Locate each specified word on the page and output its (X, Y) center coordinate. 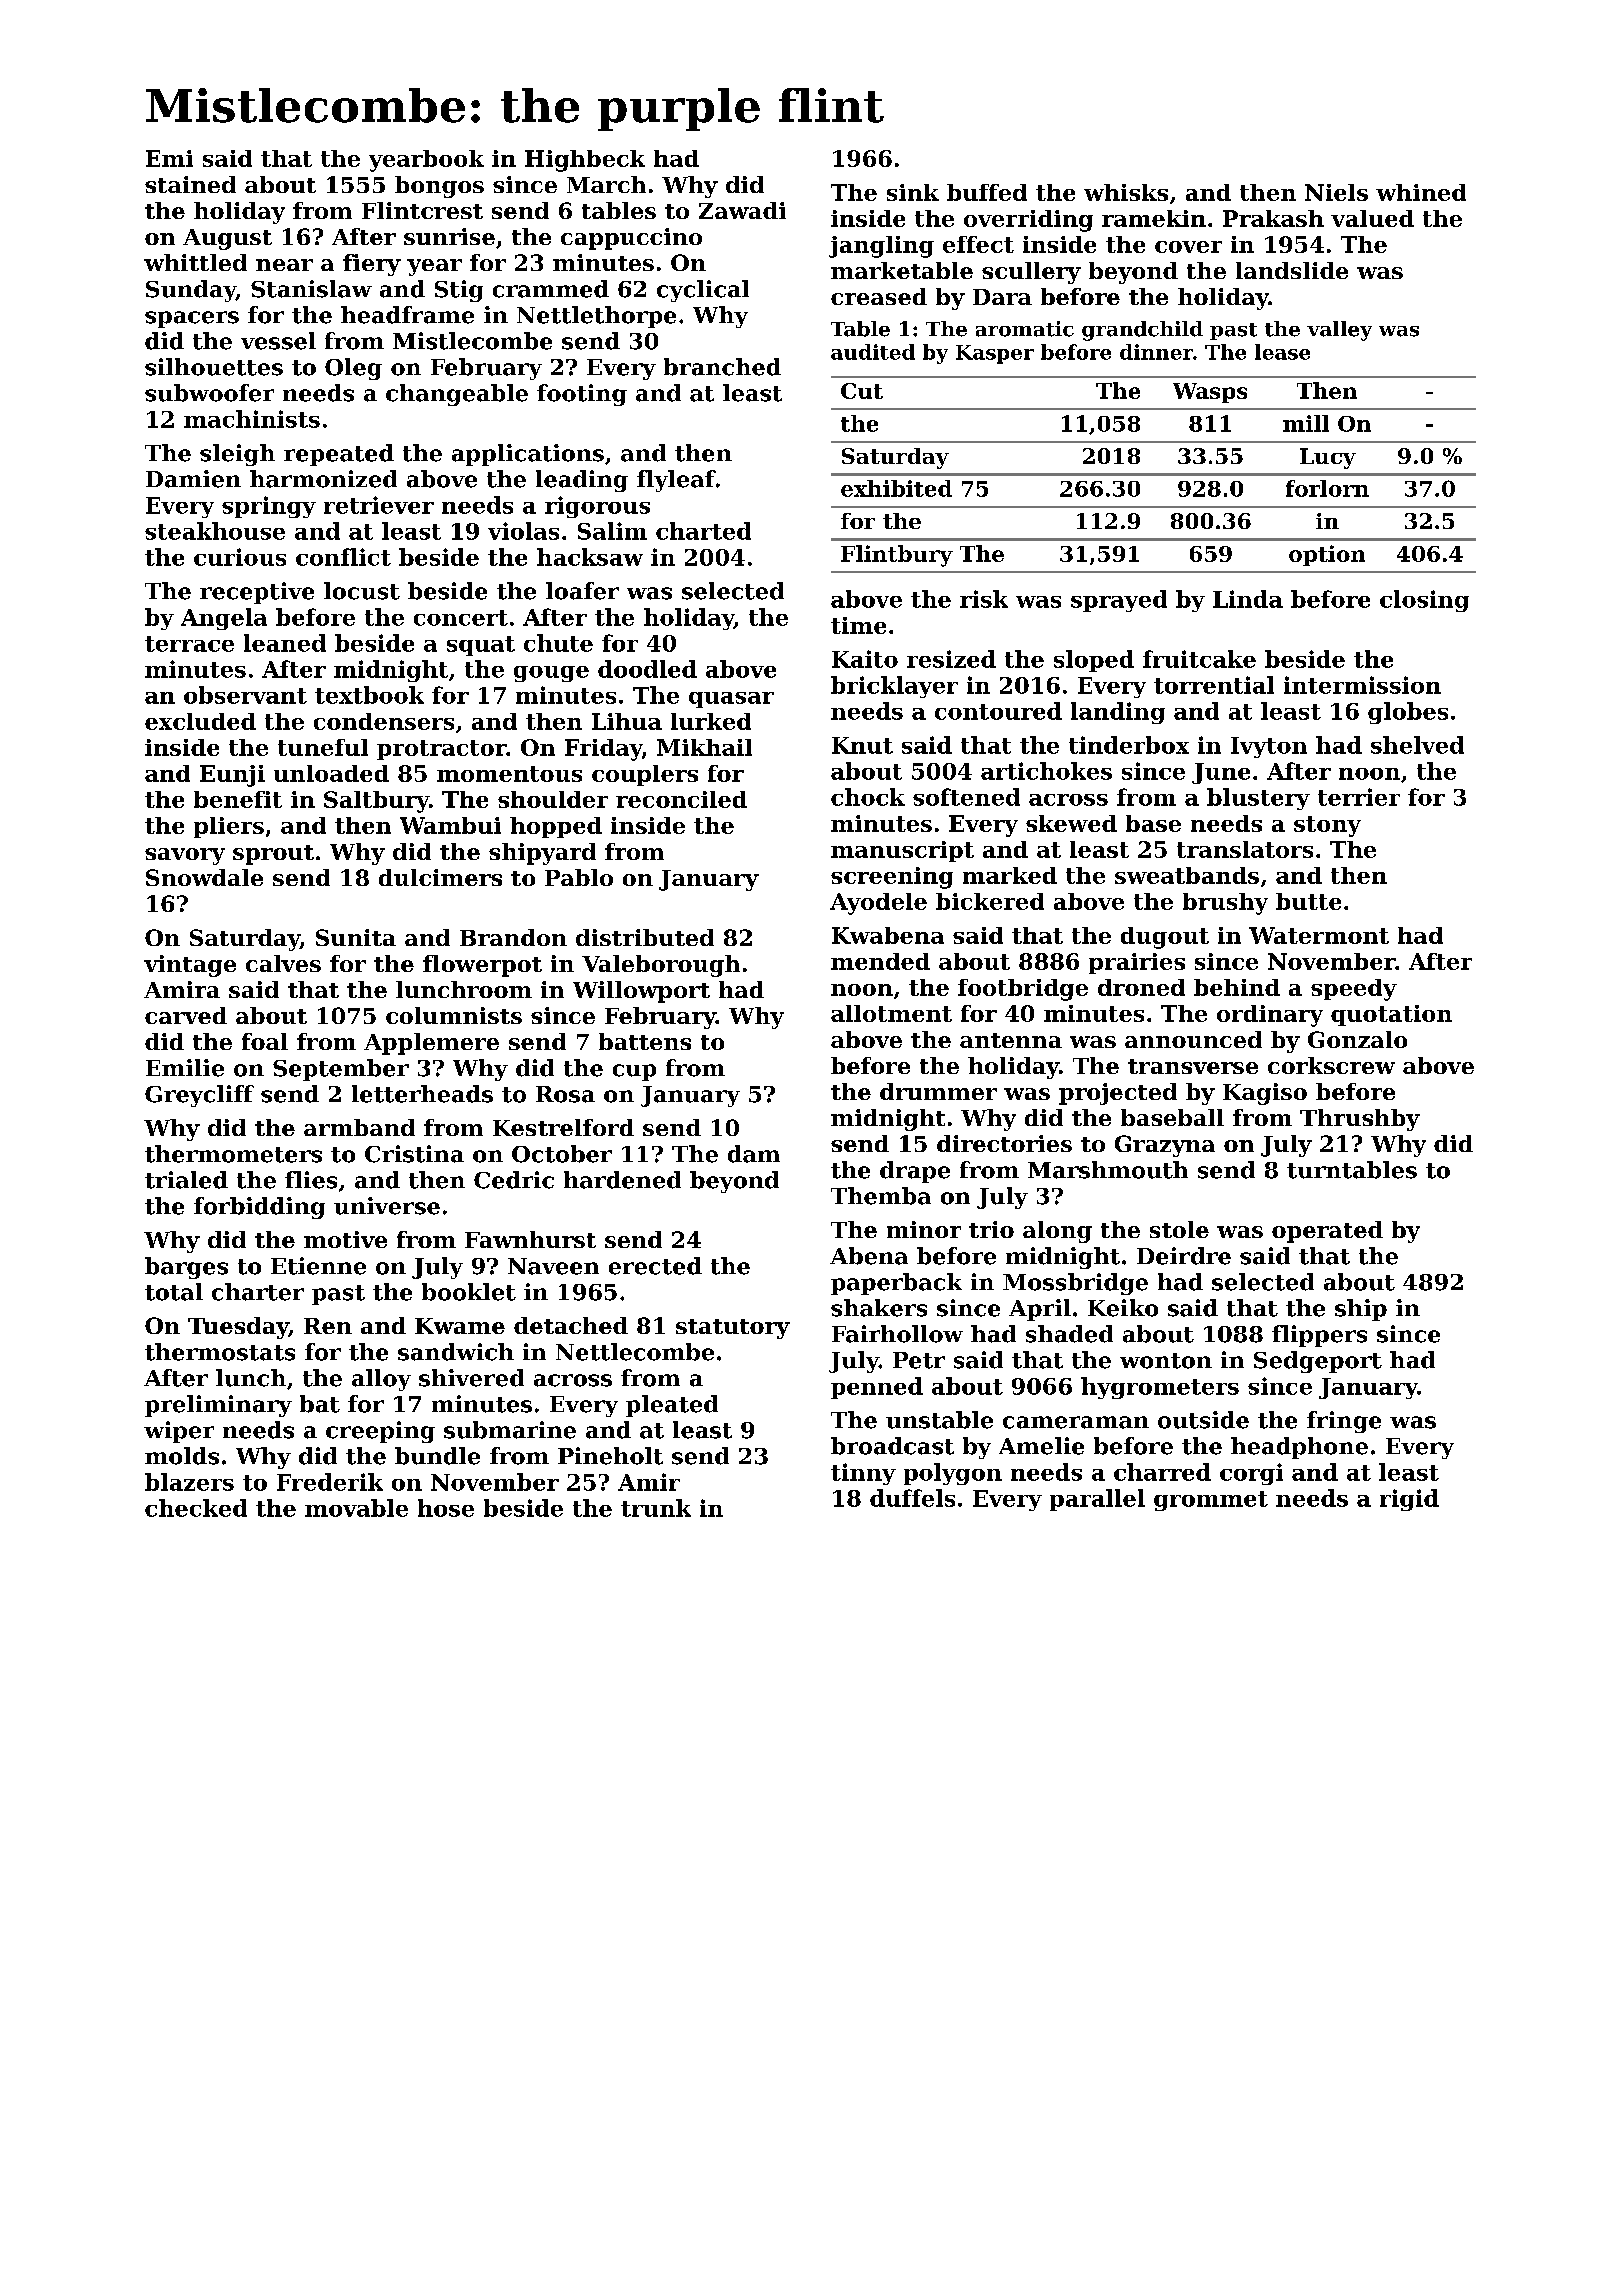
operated (1327, 1232)
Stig (459, 291)
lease (1282, 352)
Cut (862, 391)
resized (951, 659)
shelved (1417, 745)
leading (582, 481)
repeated (339, 455)
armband (359, 1127)
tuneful (323, 747)
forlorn (1327, 488)
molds (182, 1456)
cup (634, 1072)
